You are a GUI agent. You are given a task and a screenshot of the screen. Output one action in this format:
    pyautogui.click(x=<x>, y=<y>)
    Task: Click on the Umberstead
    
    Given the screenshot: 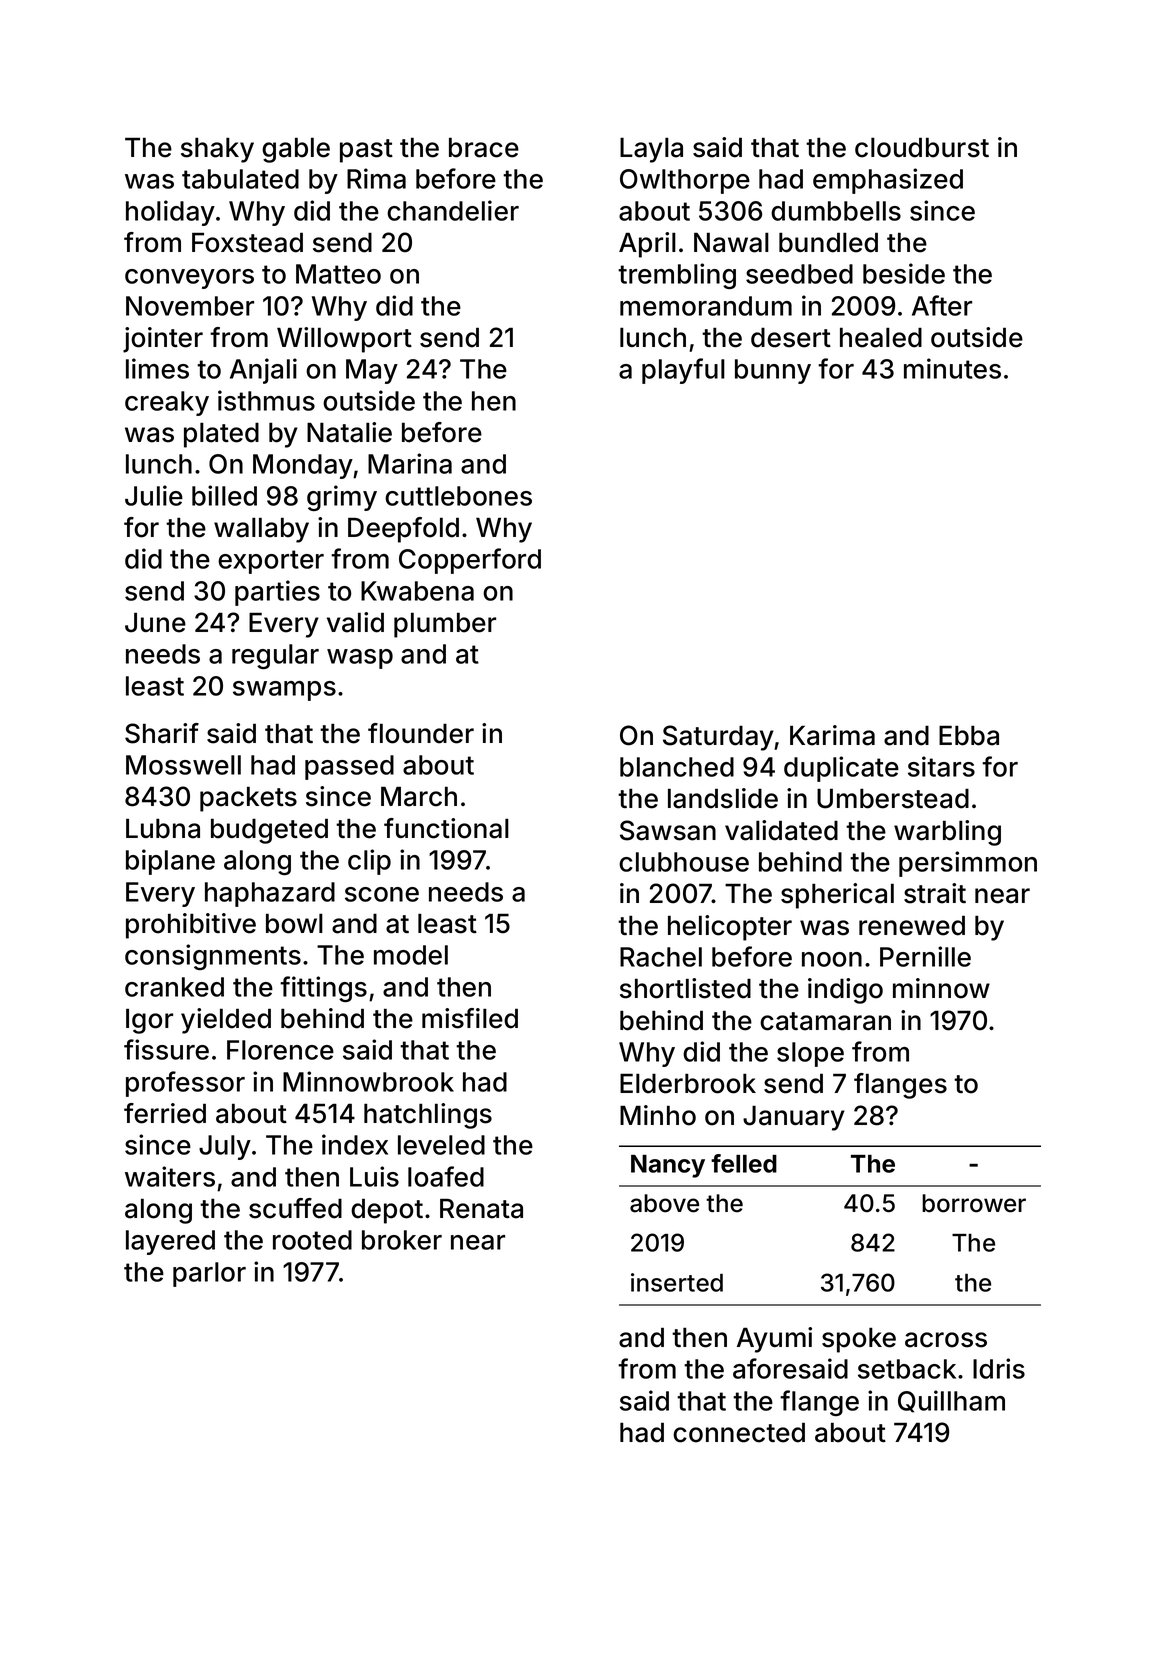 What is the action you would take?
    pyautogui.click(x=893, y=799)
